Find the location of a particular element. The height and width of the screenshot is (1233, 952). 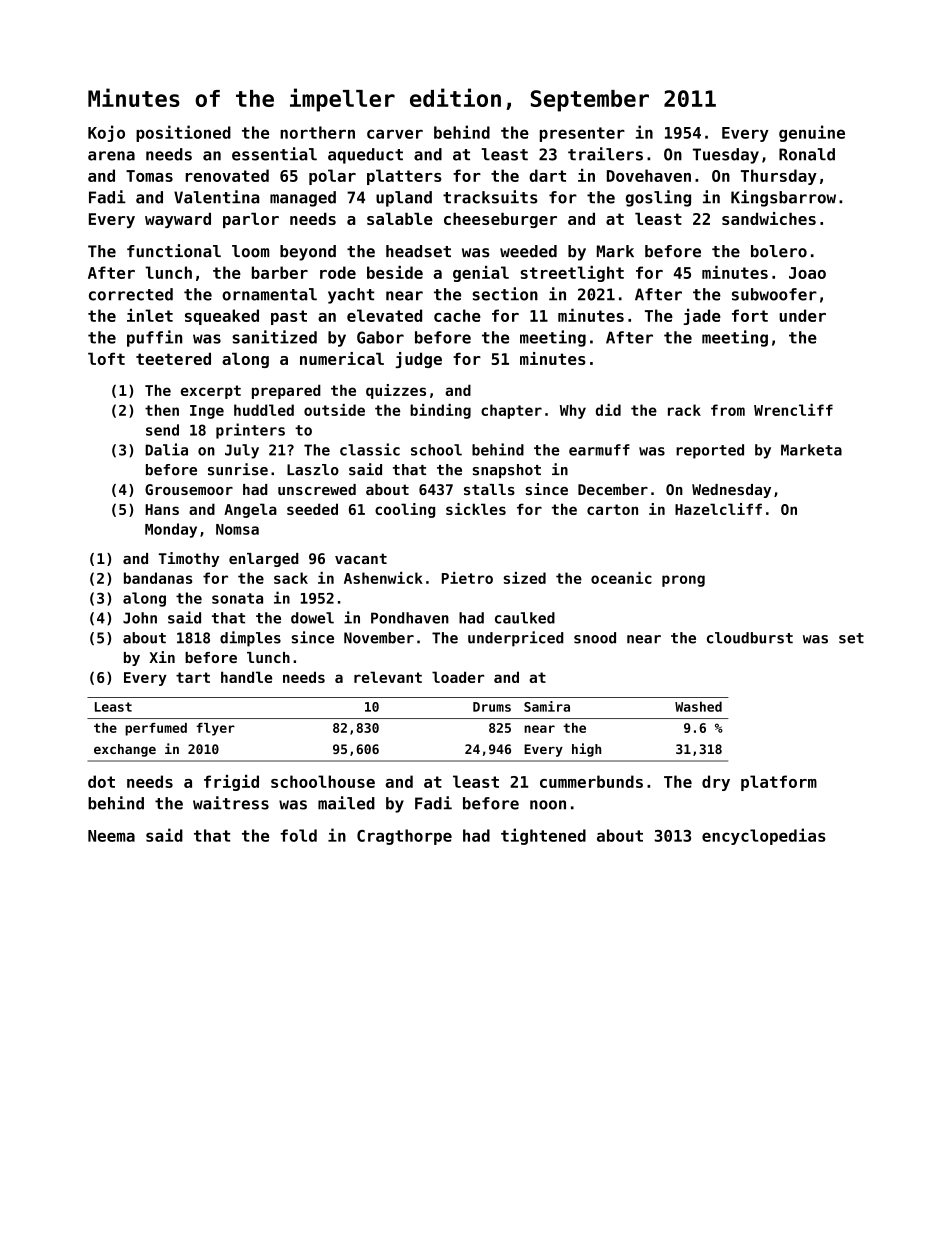

December is located at coordinates (613, 489).
